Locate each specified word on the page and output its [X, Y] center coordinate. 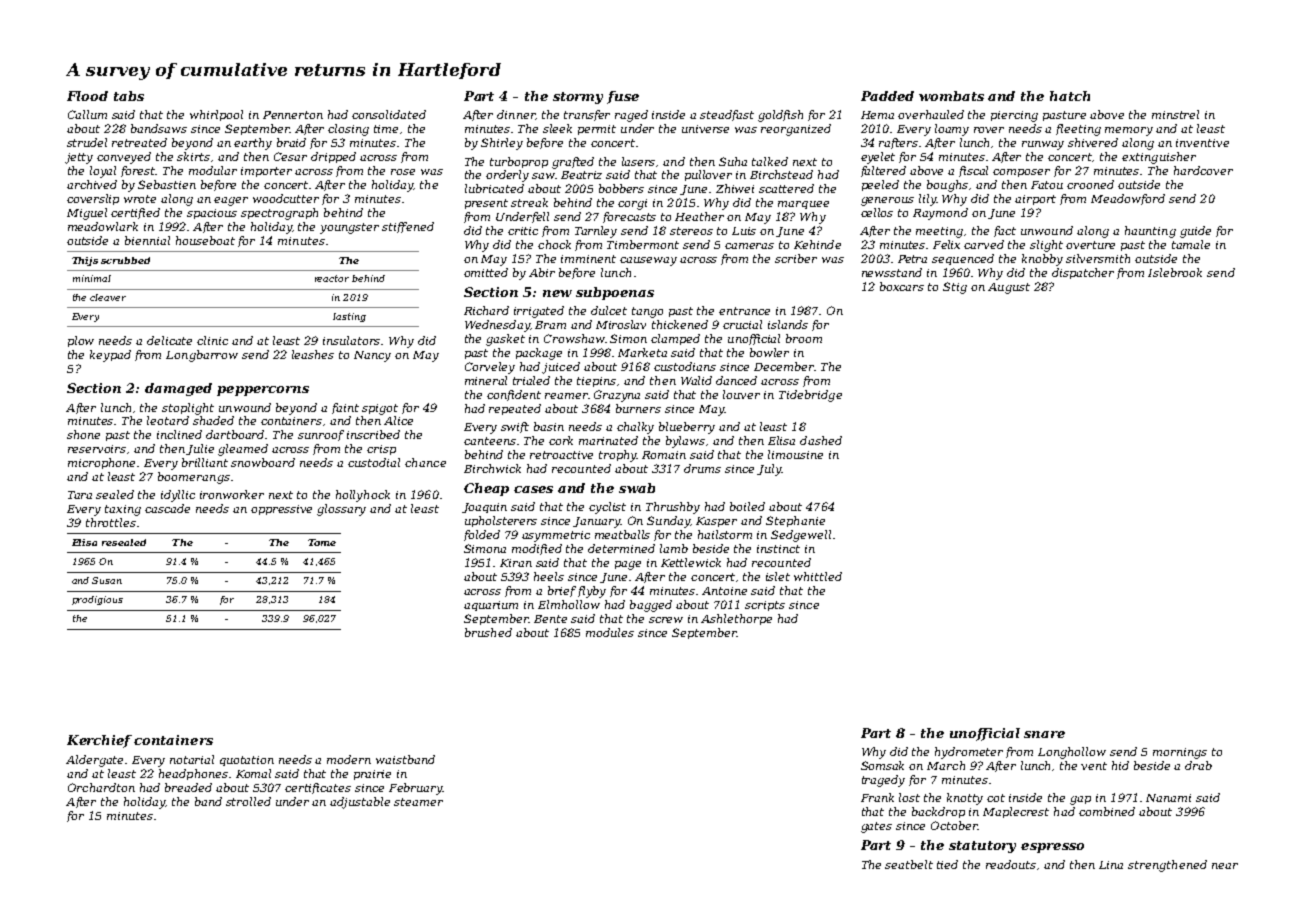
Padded [887, 96]
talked [770, 161]
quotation [247, 761]
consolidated [389, 114]
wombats [951, 96]
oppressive [281, 510]
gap [1080, 800]
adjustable [360, 803]
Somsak [882, 765]
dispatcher [1083, 273]
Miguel [87, 214]
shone [83, 434]
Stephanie [795, 521]
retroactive [561, 455]
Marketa [642, 352]
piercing [1014, 116]
